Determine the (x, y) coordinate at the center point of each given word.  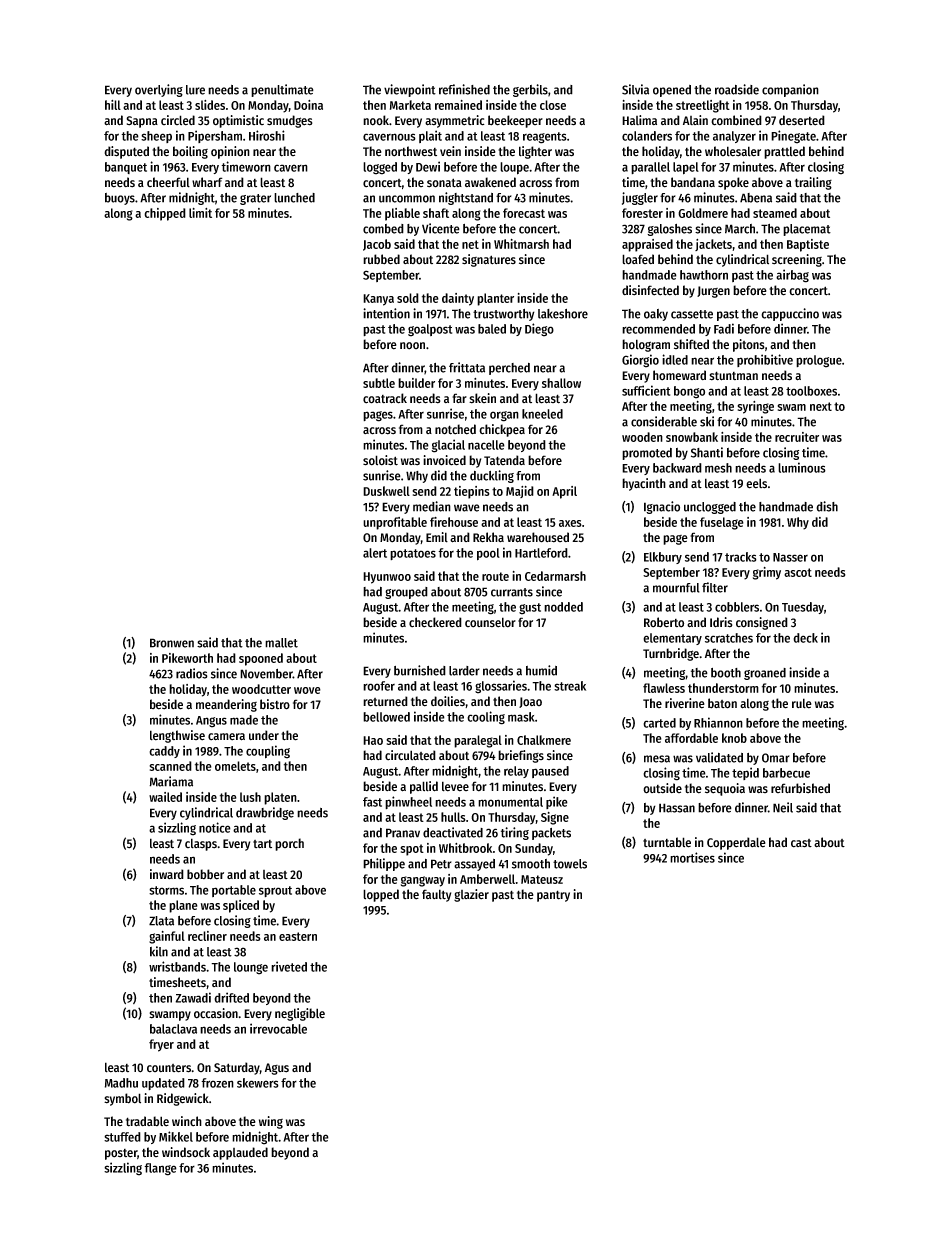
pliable (402, 214)
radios (192, 673)
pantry (553, 896)
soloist (380, 460)
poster (121, 1154)
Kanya (378, 300)
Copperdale (736, 843)
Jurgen (713, 292)
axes (570, 523)
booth (726, 673)
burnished (420, 670)
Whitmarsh (521, 244)
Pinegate (793, 137)
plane (183, 906)
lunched (294, 198)
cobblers (737, 607)
